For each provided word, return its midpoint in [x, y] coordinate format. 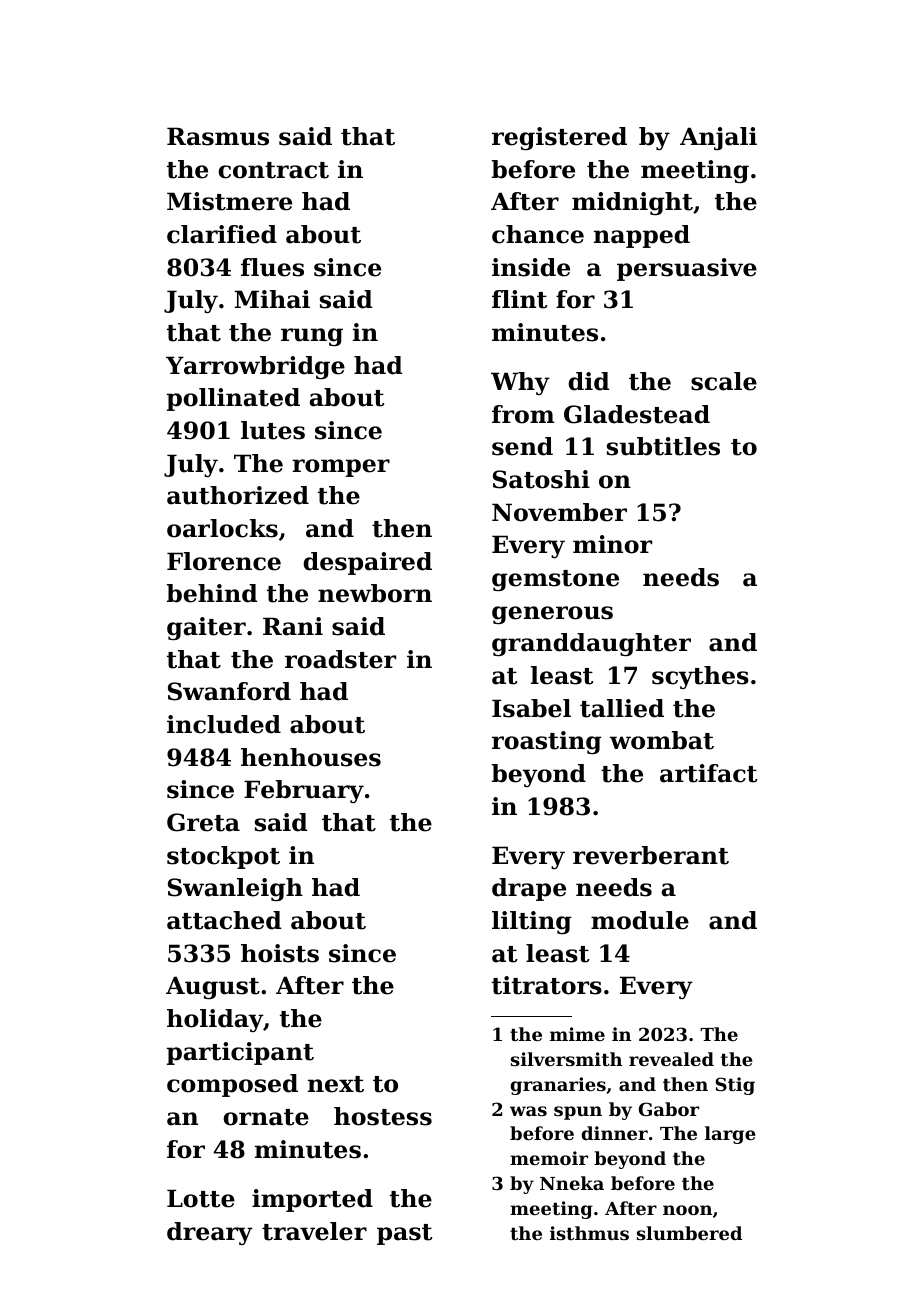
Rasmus [218, 136]
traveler [314, 1231]
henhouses [311, 757]
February [304, 791]
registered [559, 138]
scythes [700, 677]
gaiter [206, 628]
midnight [632, 203]
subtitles [663, 446]
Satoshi [541, 479]
